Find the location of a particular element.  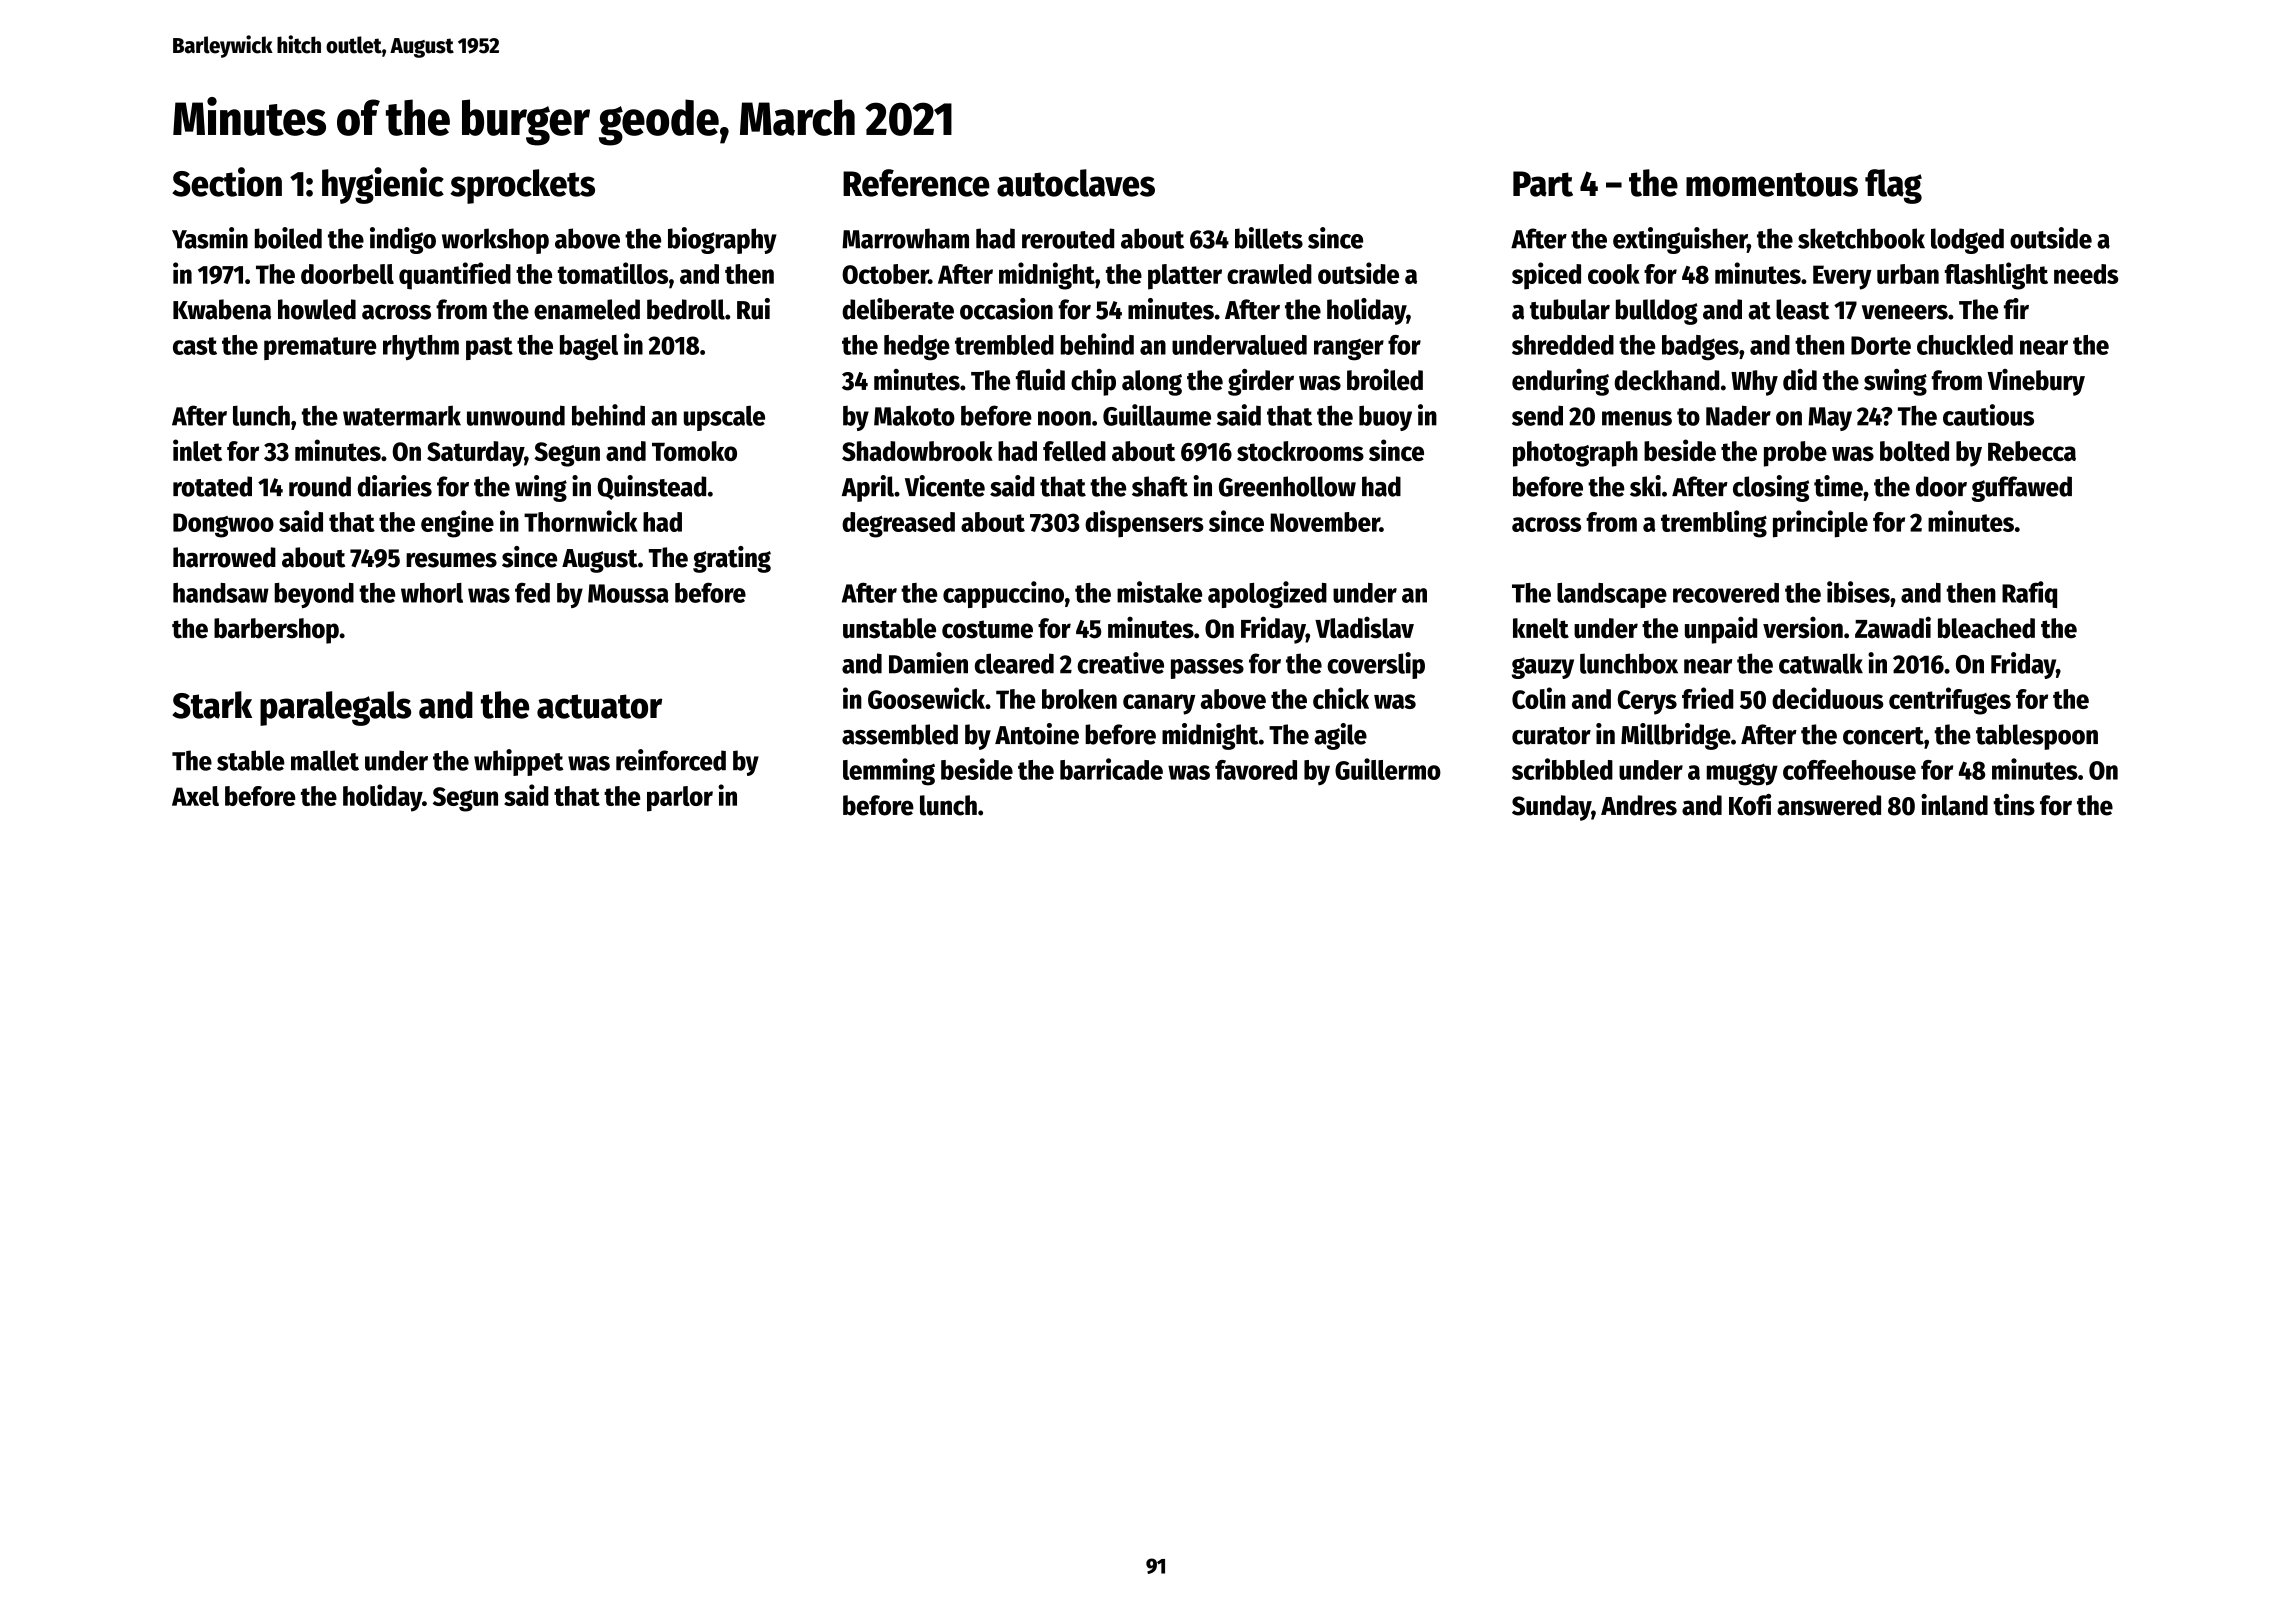

Sunday is located at coordinates (1551, 808).
